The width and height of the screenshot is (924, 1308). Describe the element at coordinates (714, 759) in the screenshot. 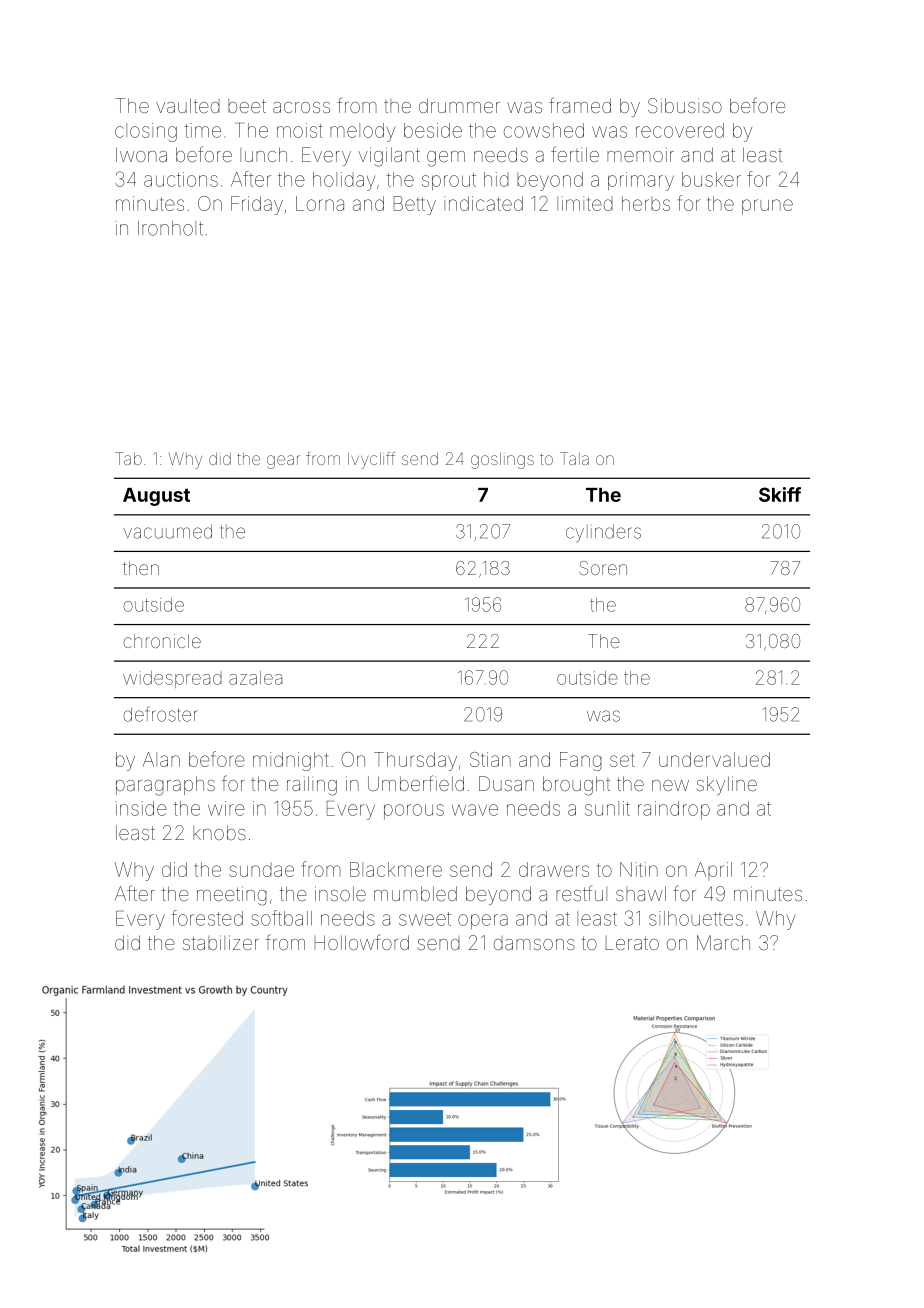

I see `undervalued` at that location.
